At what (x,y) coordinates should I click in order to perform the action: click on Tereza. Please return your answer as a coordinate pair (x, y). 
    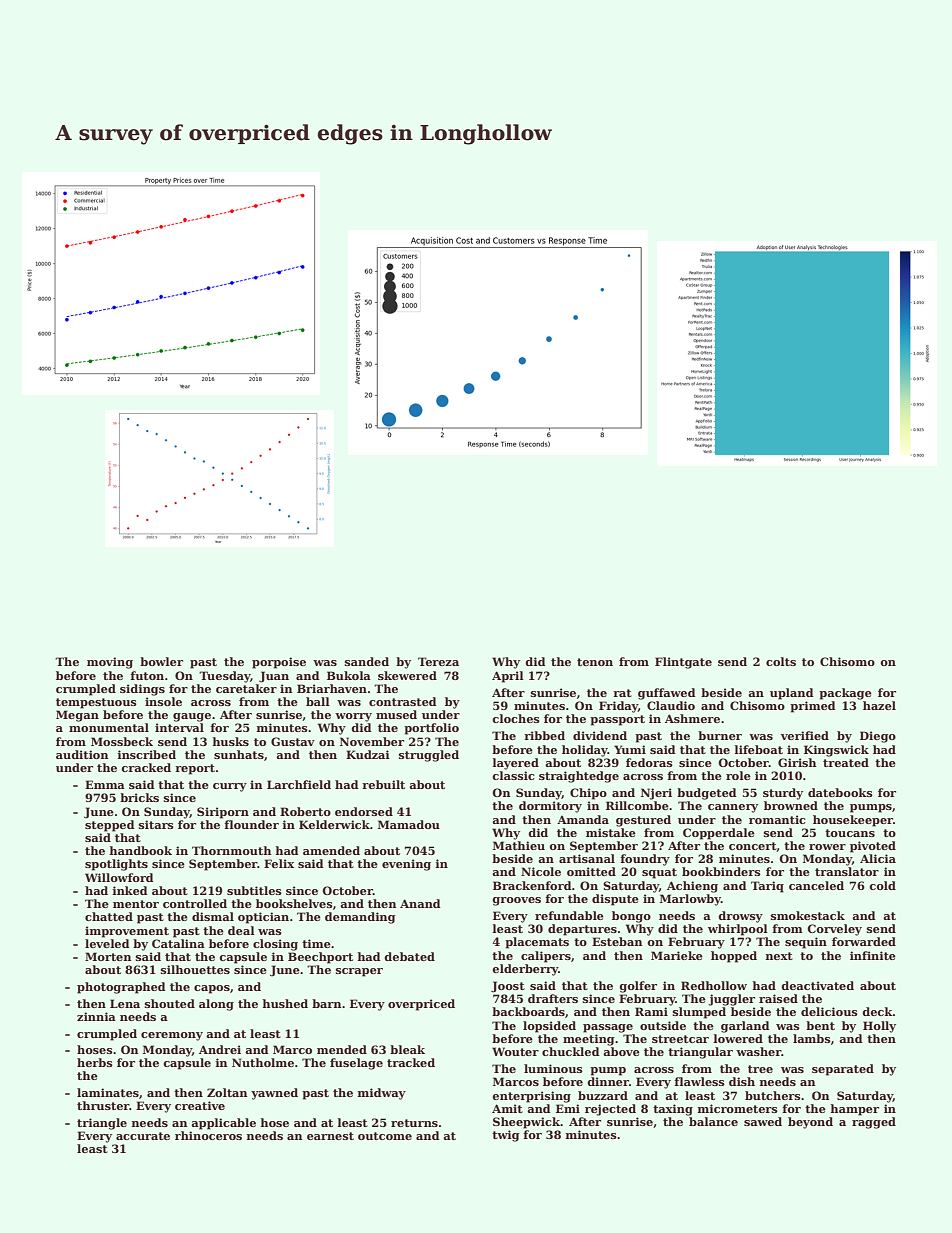
    Looking at the image, I should click on (438, 661).
